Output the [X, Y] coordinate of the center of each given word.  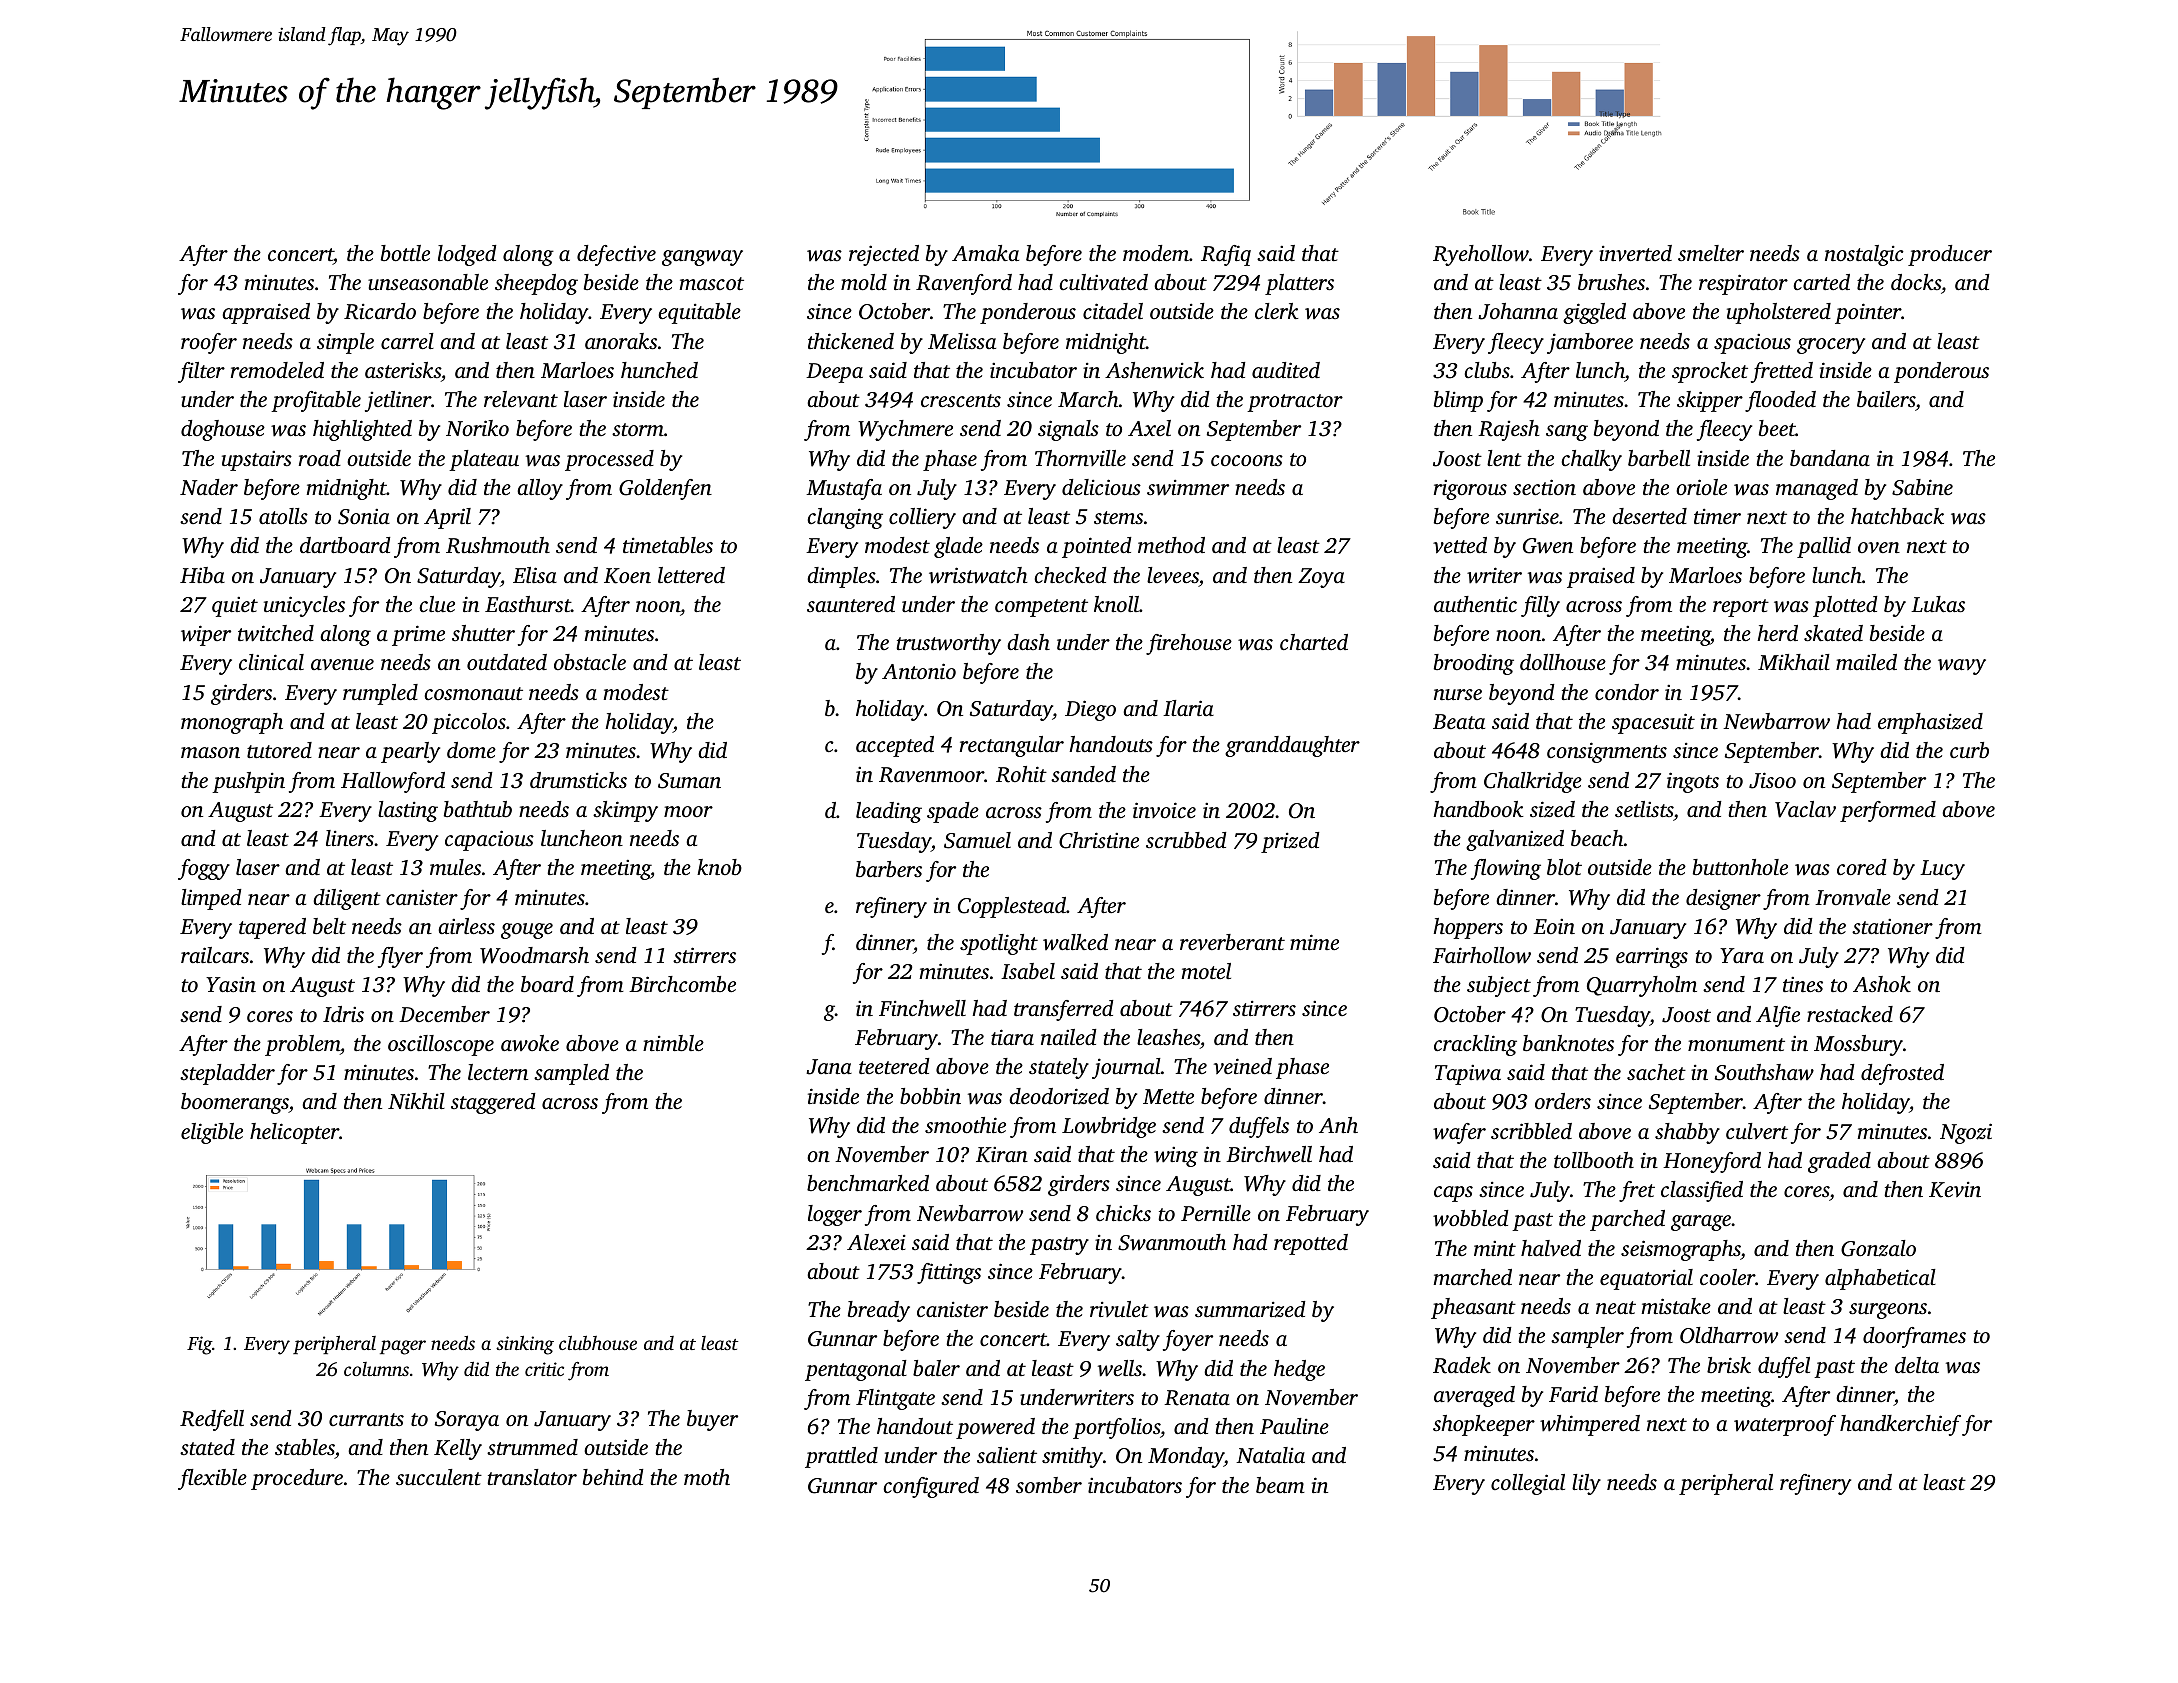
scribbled [1531, 1131]
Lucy [1942, 870]
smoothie [965, 1125]
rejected [884, 255]
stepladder [227, 1074]
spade [953, 812]
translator [532, 1477]
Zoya [1321, 578]
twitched [276, 633]
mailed [1866, 662]
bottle [405, 253]
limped [211, 899]
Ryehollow [1481, 255]
